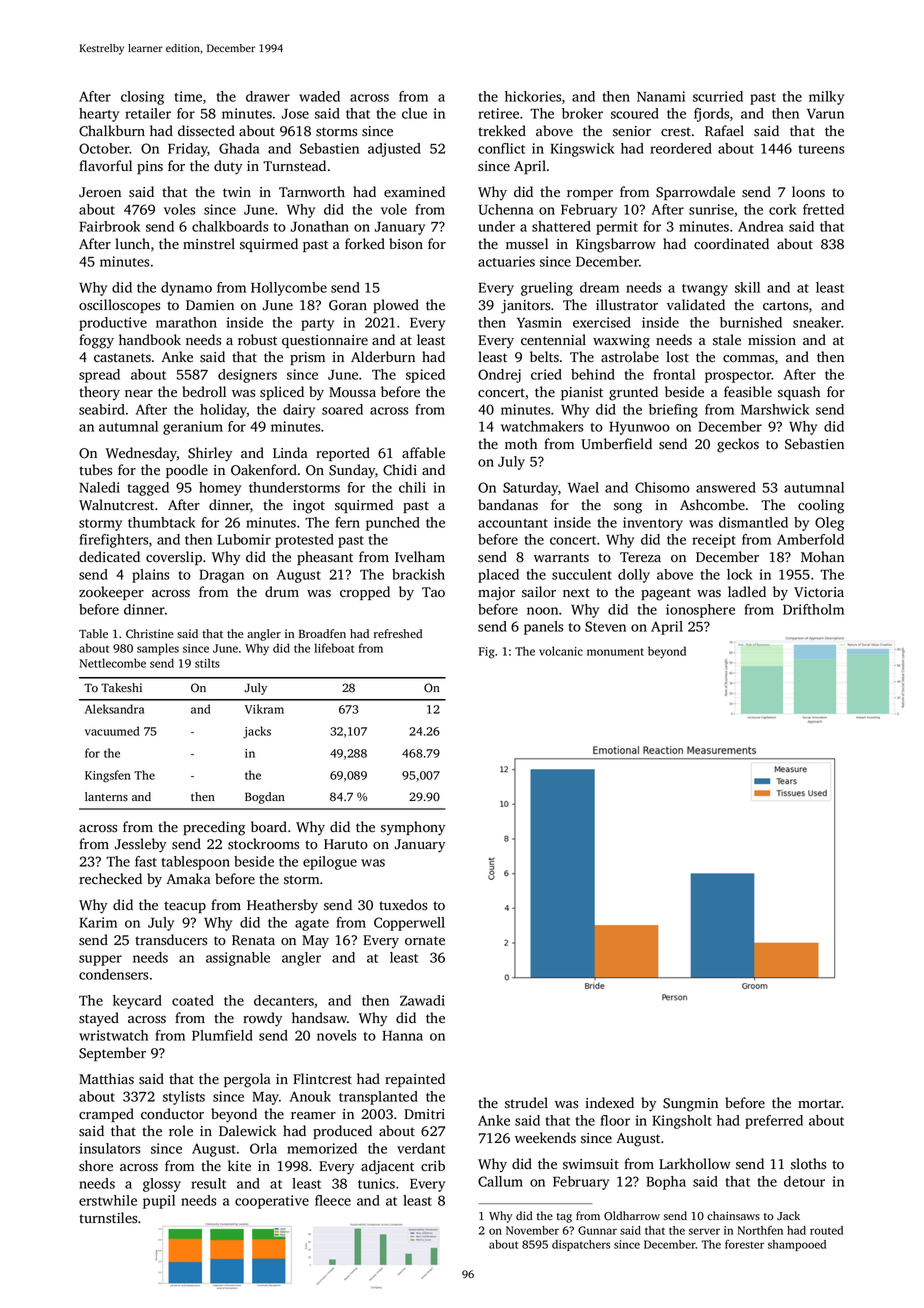 Image resolution: width=924 pixels, height=1308 pixels. I want to click on loons, so click(808, 192).
